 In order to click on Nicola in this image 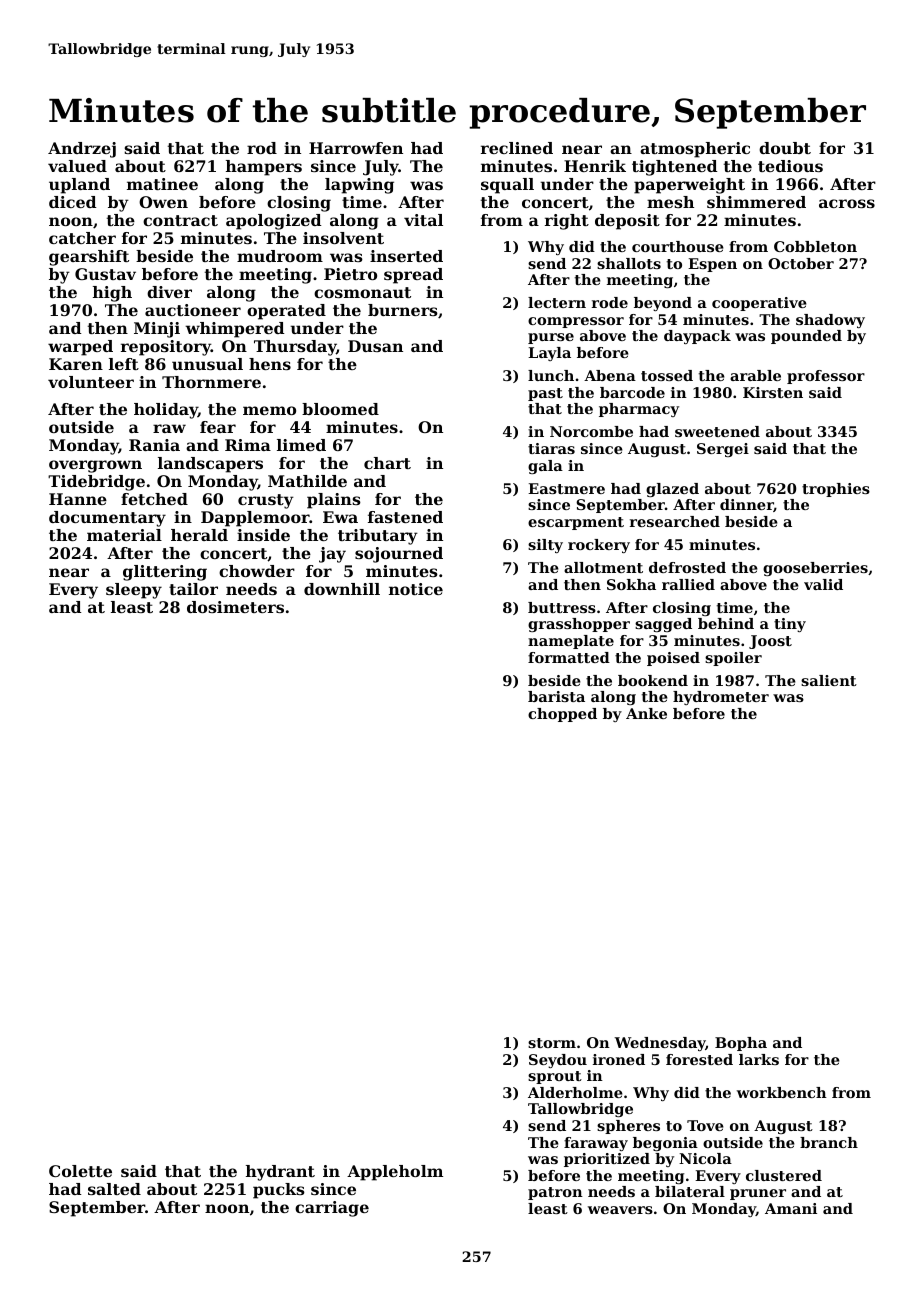, I will do `click(705, 1158)`.
